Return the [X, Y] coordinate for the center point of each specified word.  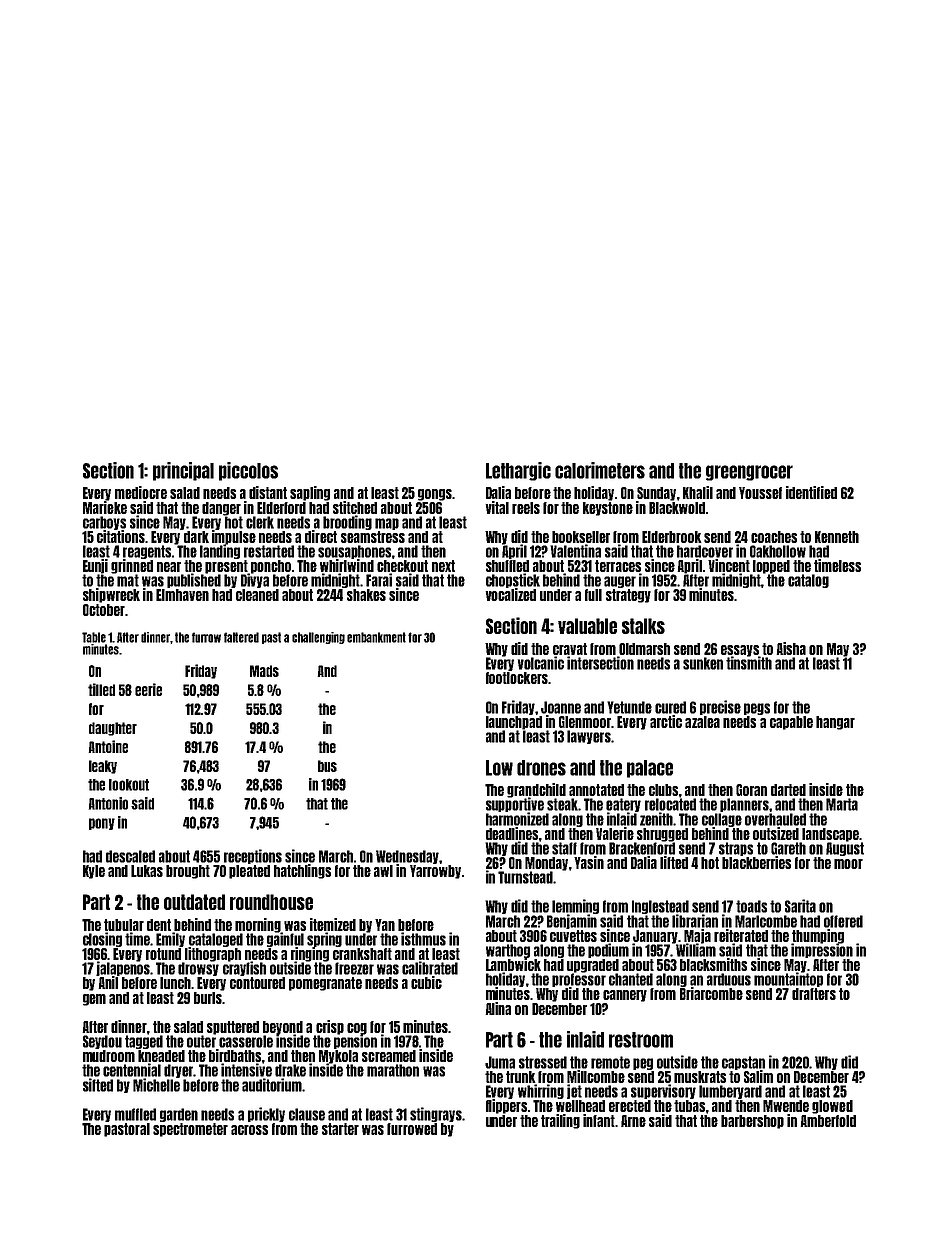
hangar [835, 723]
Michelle [156, 1085]
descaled [130, 856]
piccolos [248, 471]
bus [327, 766]
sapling [310, 493]
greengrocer [749, 473]
